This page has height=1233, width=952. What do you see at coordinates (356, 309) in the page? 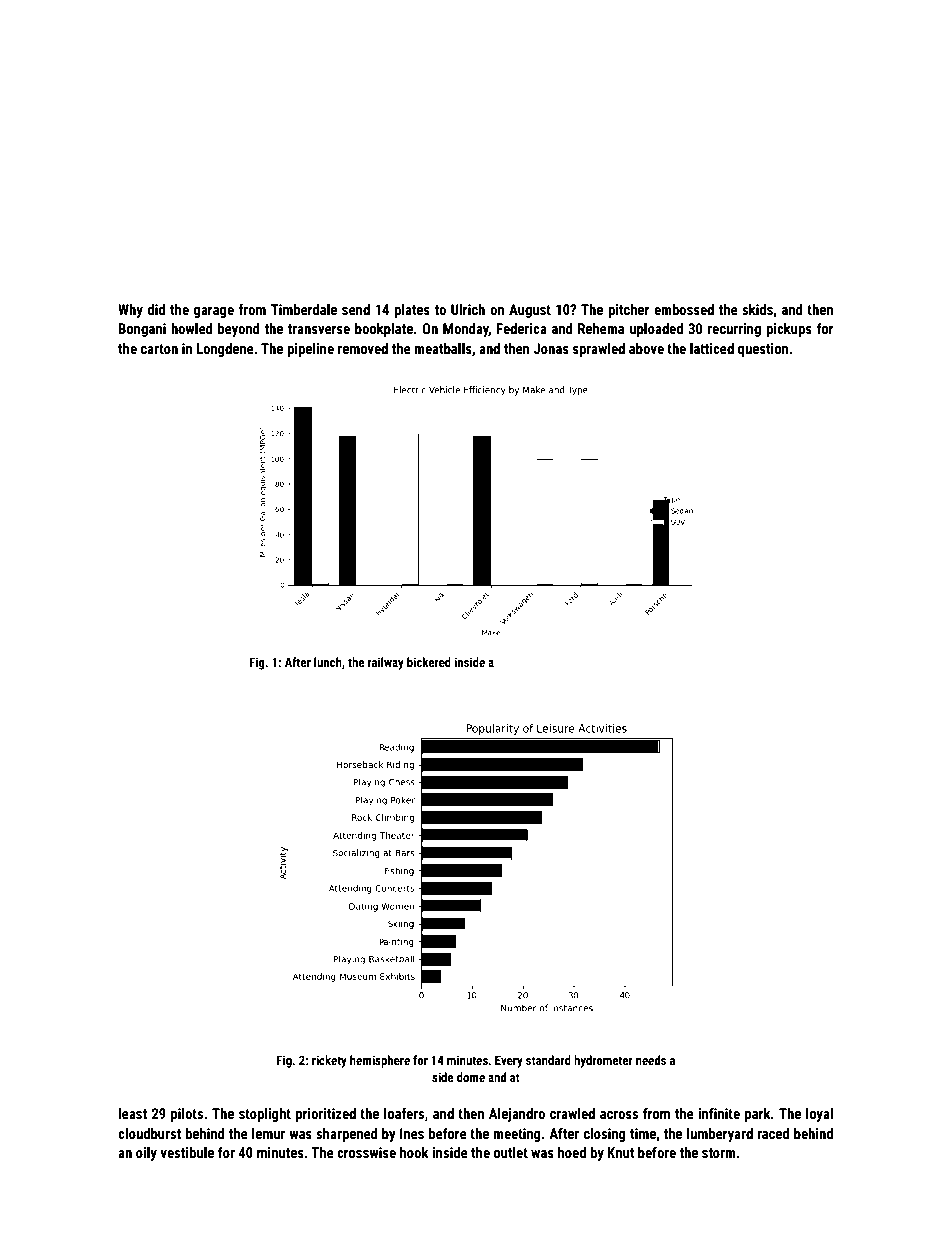
I see `send` at bounding box center [356, 309].
